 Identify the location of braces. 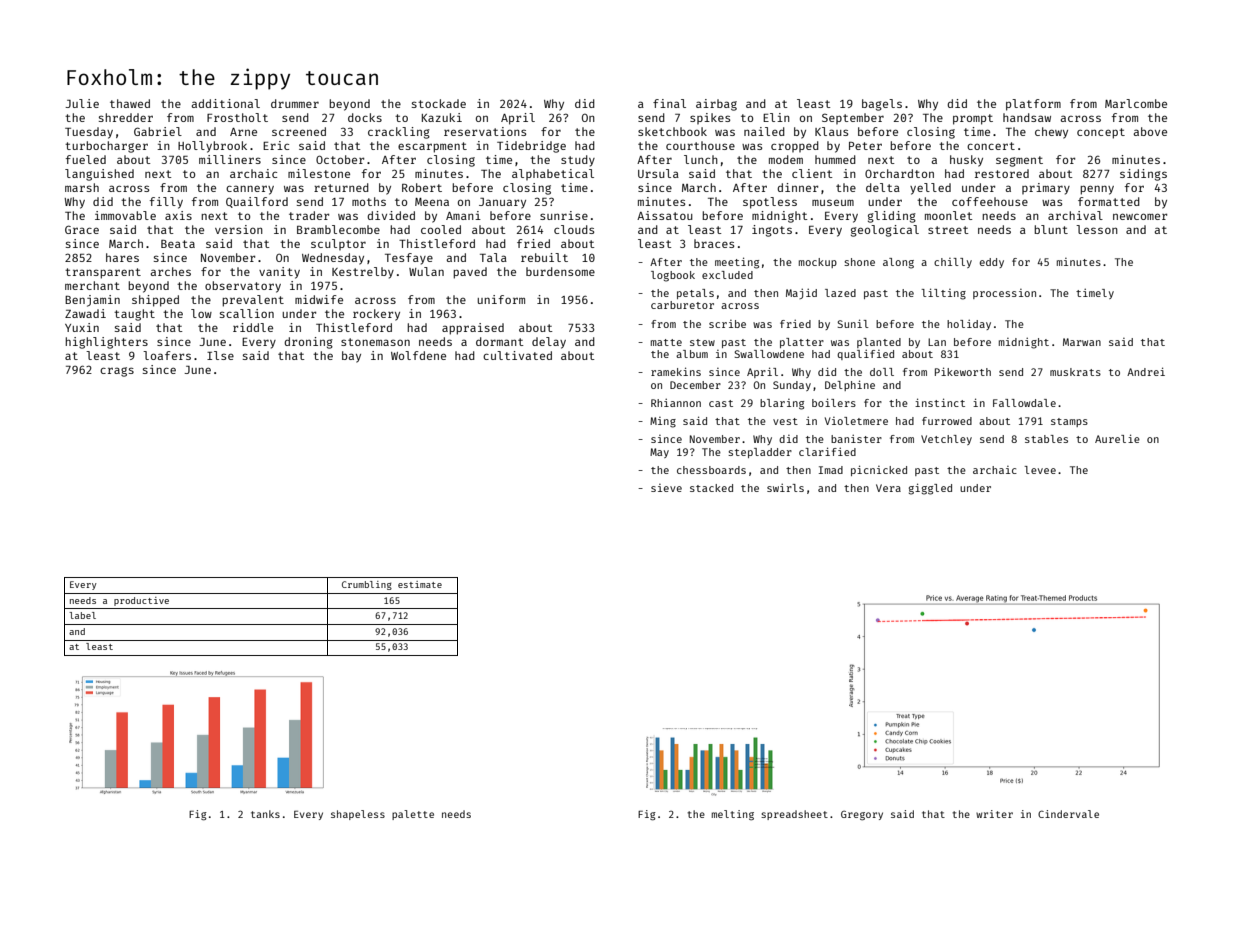
(714, 243).
